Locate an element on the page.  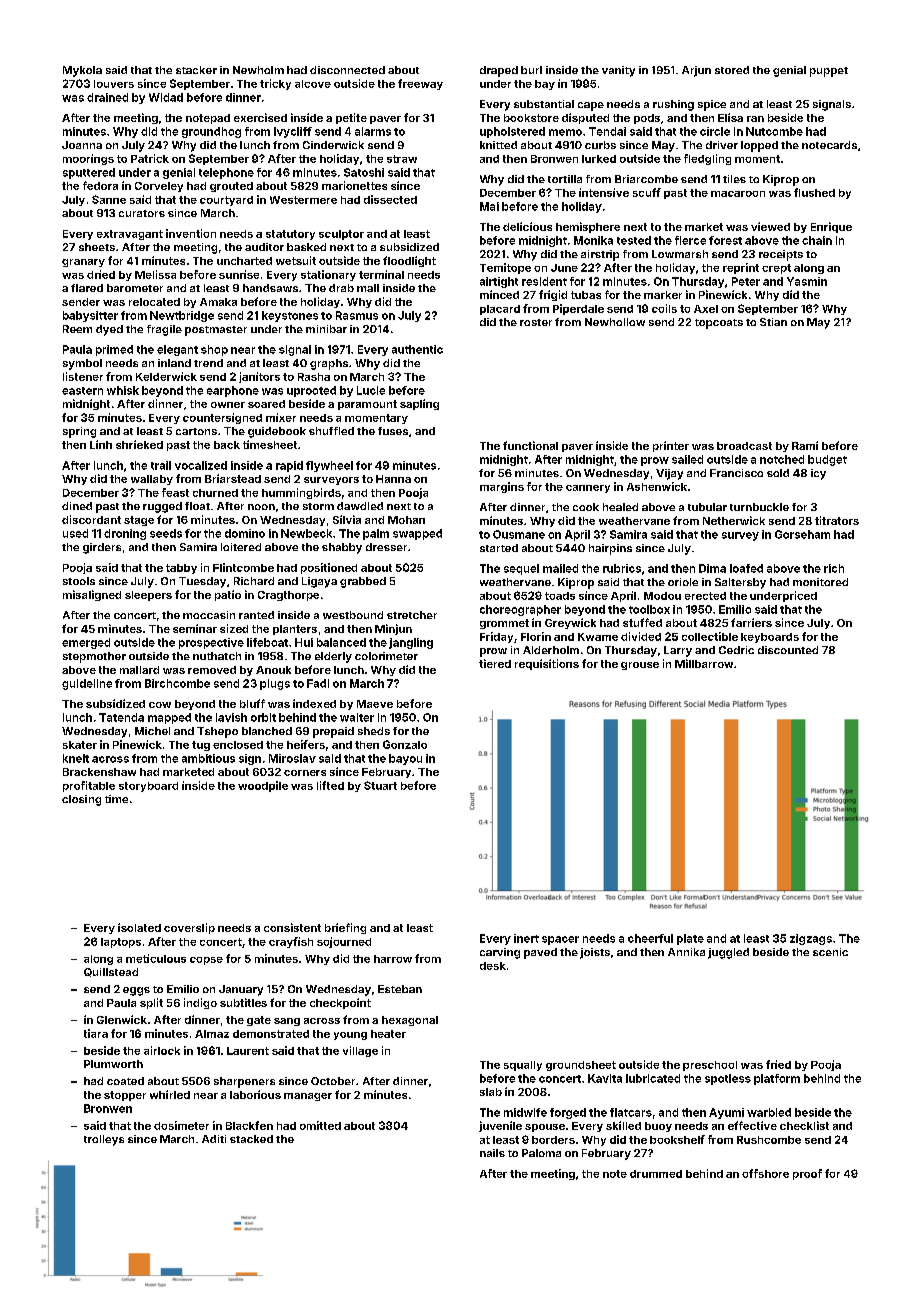
dined is located at coordinates (77, 506).
